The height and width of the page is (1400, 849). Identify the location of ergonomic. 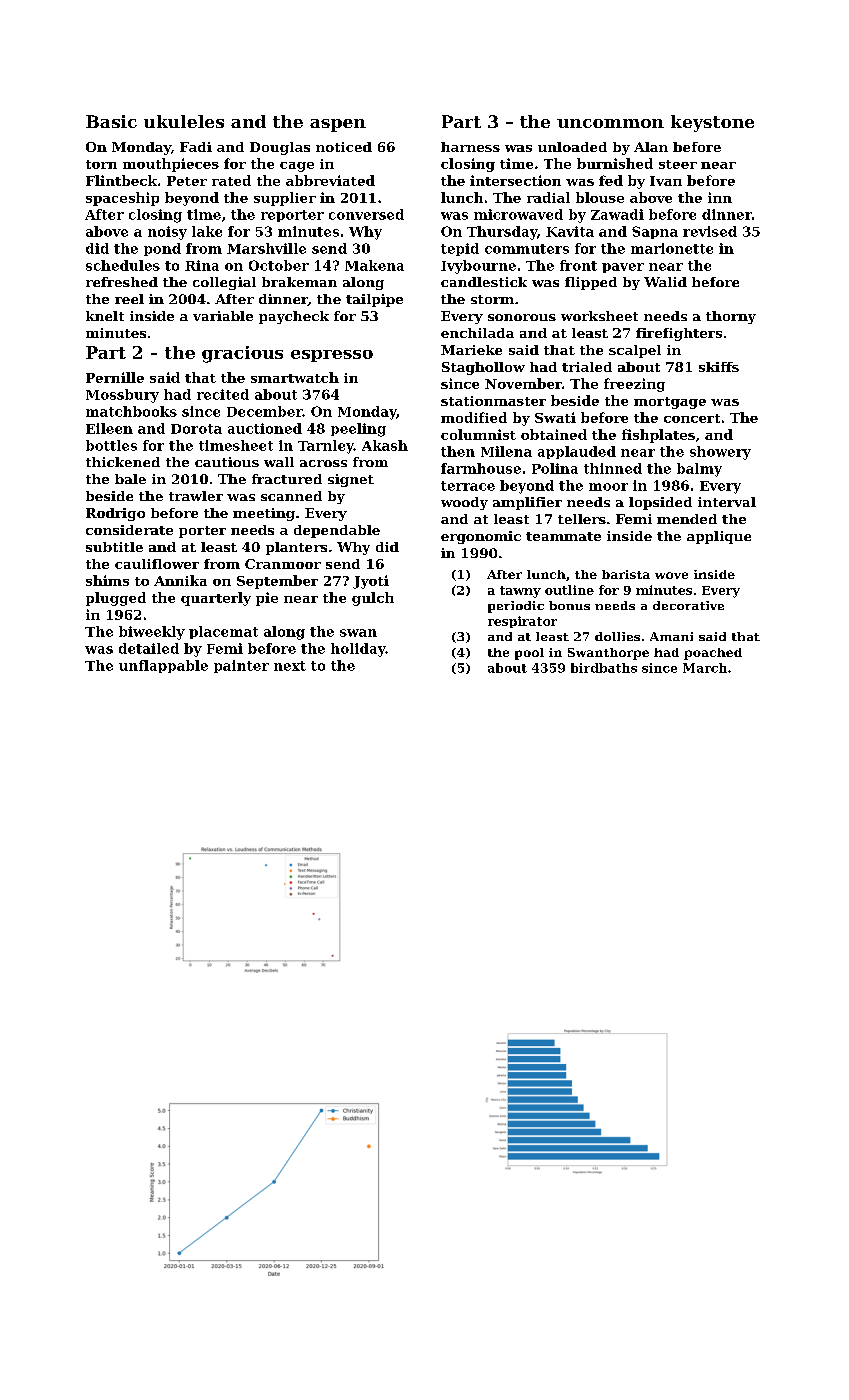
(481, 537).
